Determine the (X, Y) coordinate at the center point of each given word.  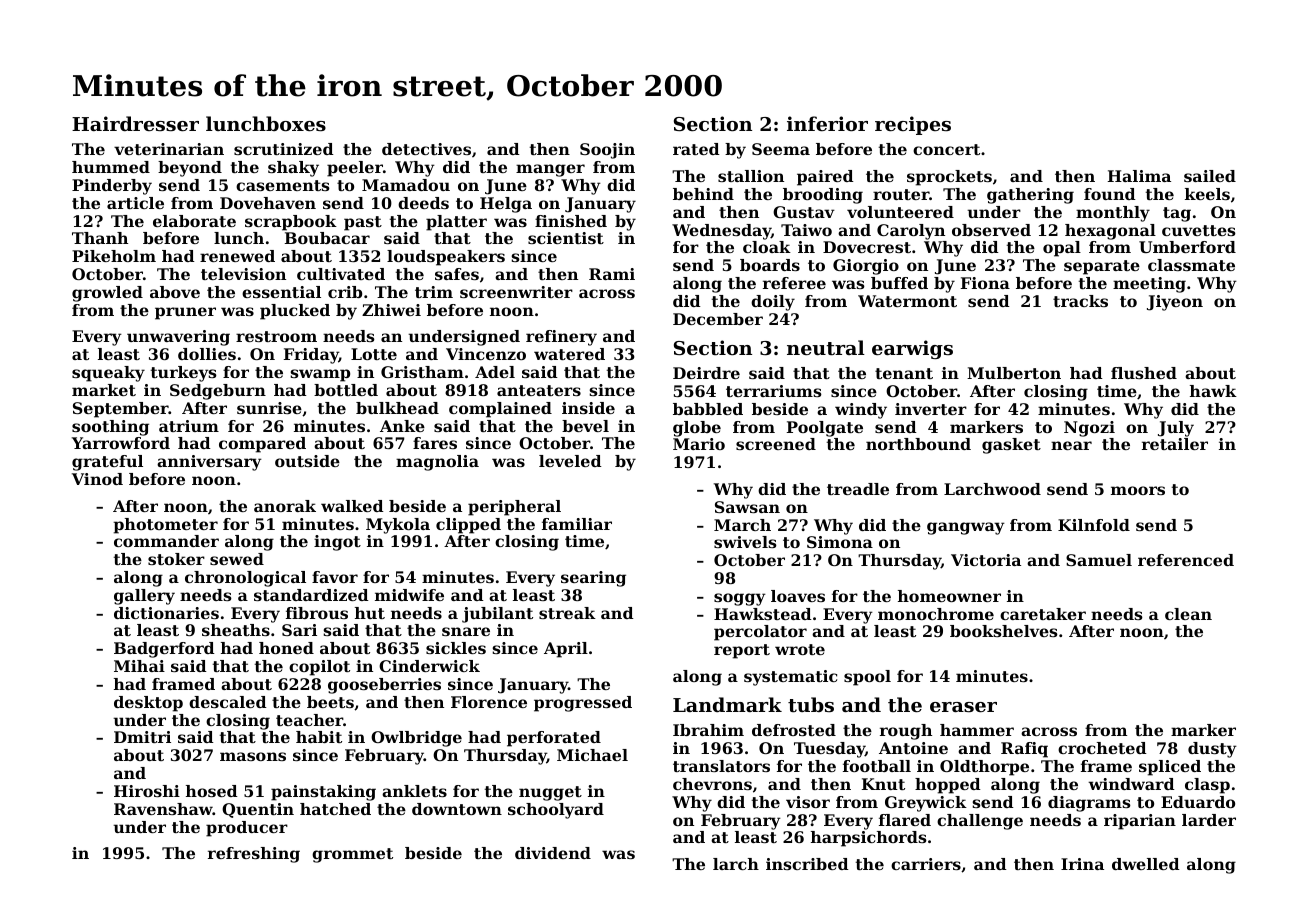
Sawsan (747, 507)
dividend (553, 853)
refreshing (254, 855)
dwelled (1146, 864)
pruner (185, 313)
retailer (1175, 444)
